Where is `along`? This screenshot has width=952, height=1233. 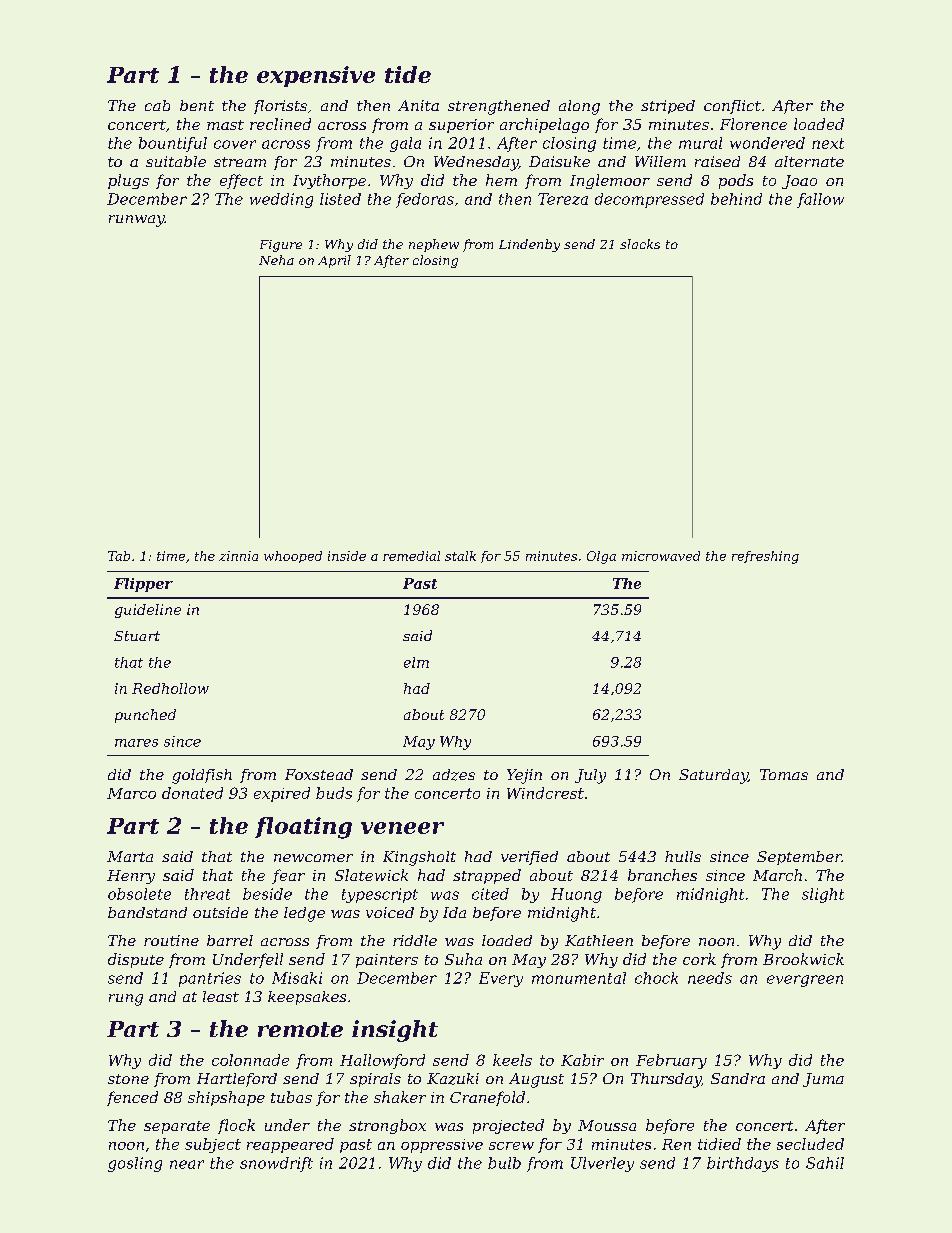
along is located at coordinates (579, 107).
